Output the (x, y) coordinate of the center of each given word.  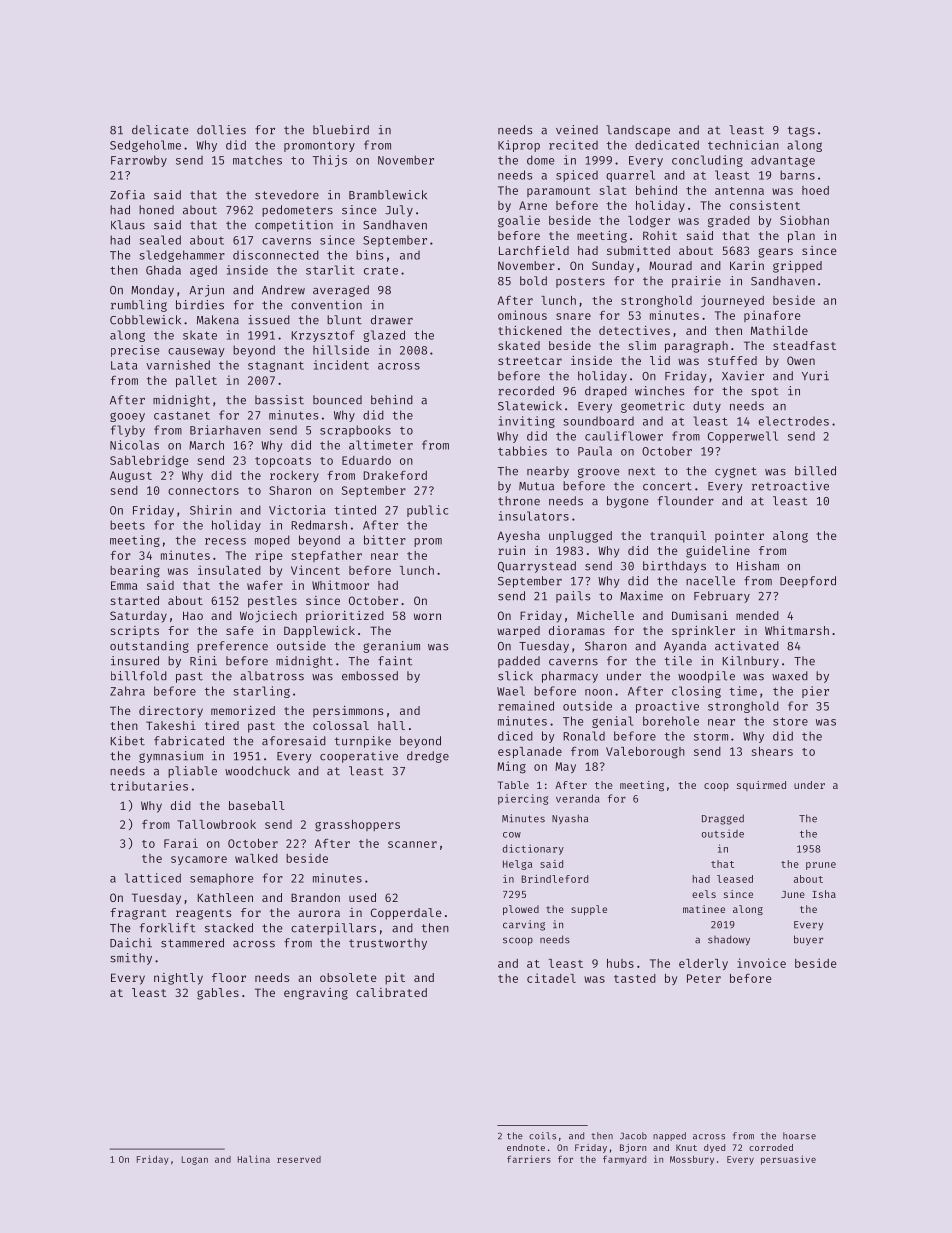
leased (735, 879)
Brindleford (554, 879)
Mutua (536, 486)
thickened (530, 330)
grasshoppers (357, 826)
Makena (218, 320)
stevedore (287, 195)
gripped (797, 267)
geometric (652, 407)
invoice (761, 963)
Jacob (633, 1136)
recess (225, 541)
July (399, 211)
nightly (178, 979)
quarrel (630, 176)
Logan (195, 1160)
